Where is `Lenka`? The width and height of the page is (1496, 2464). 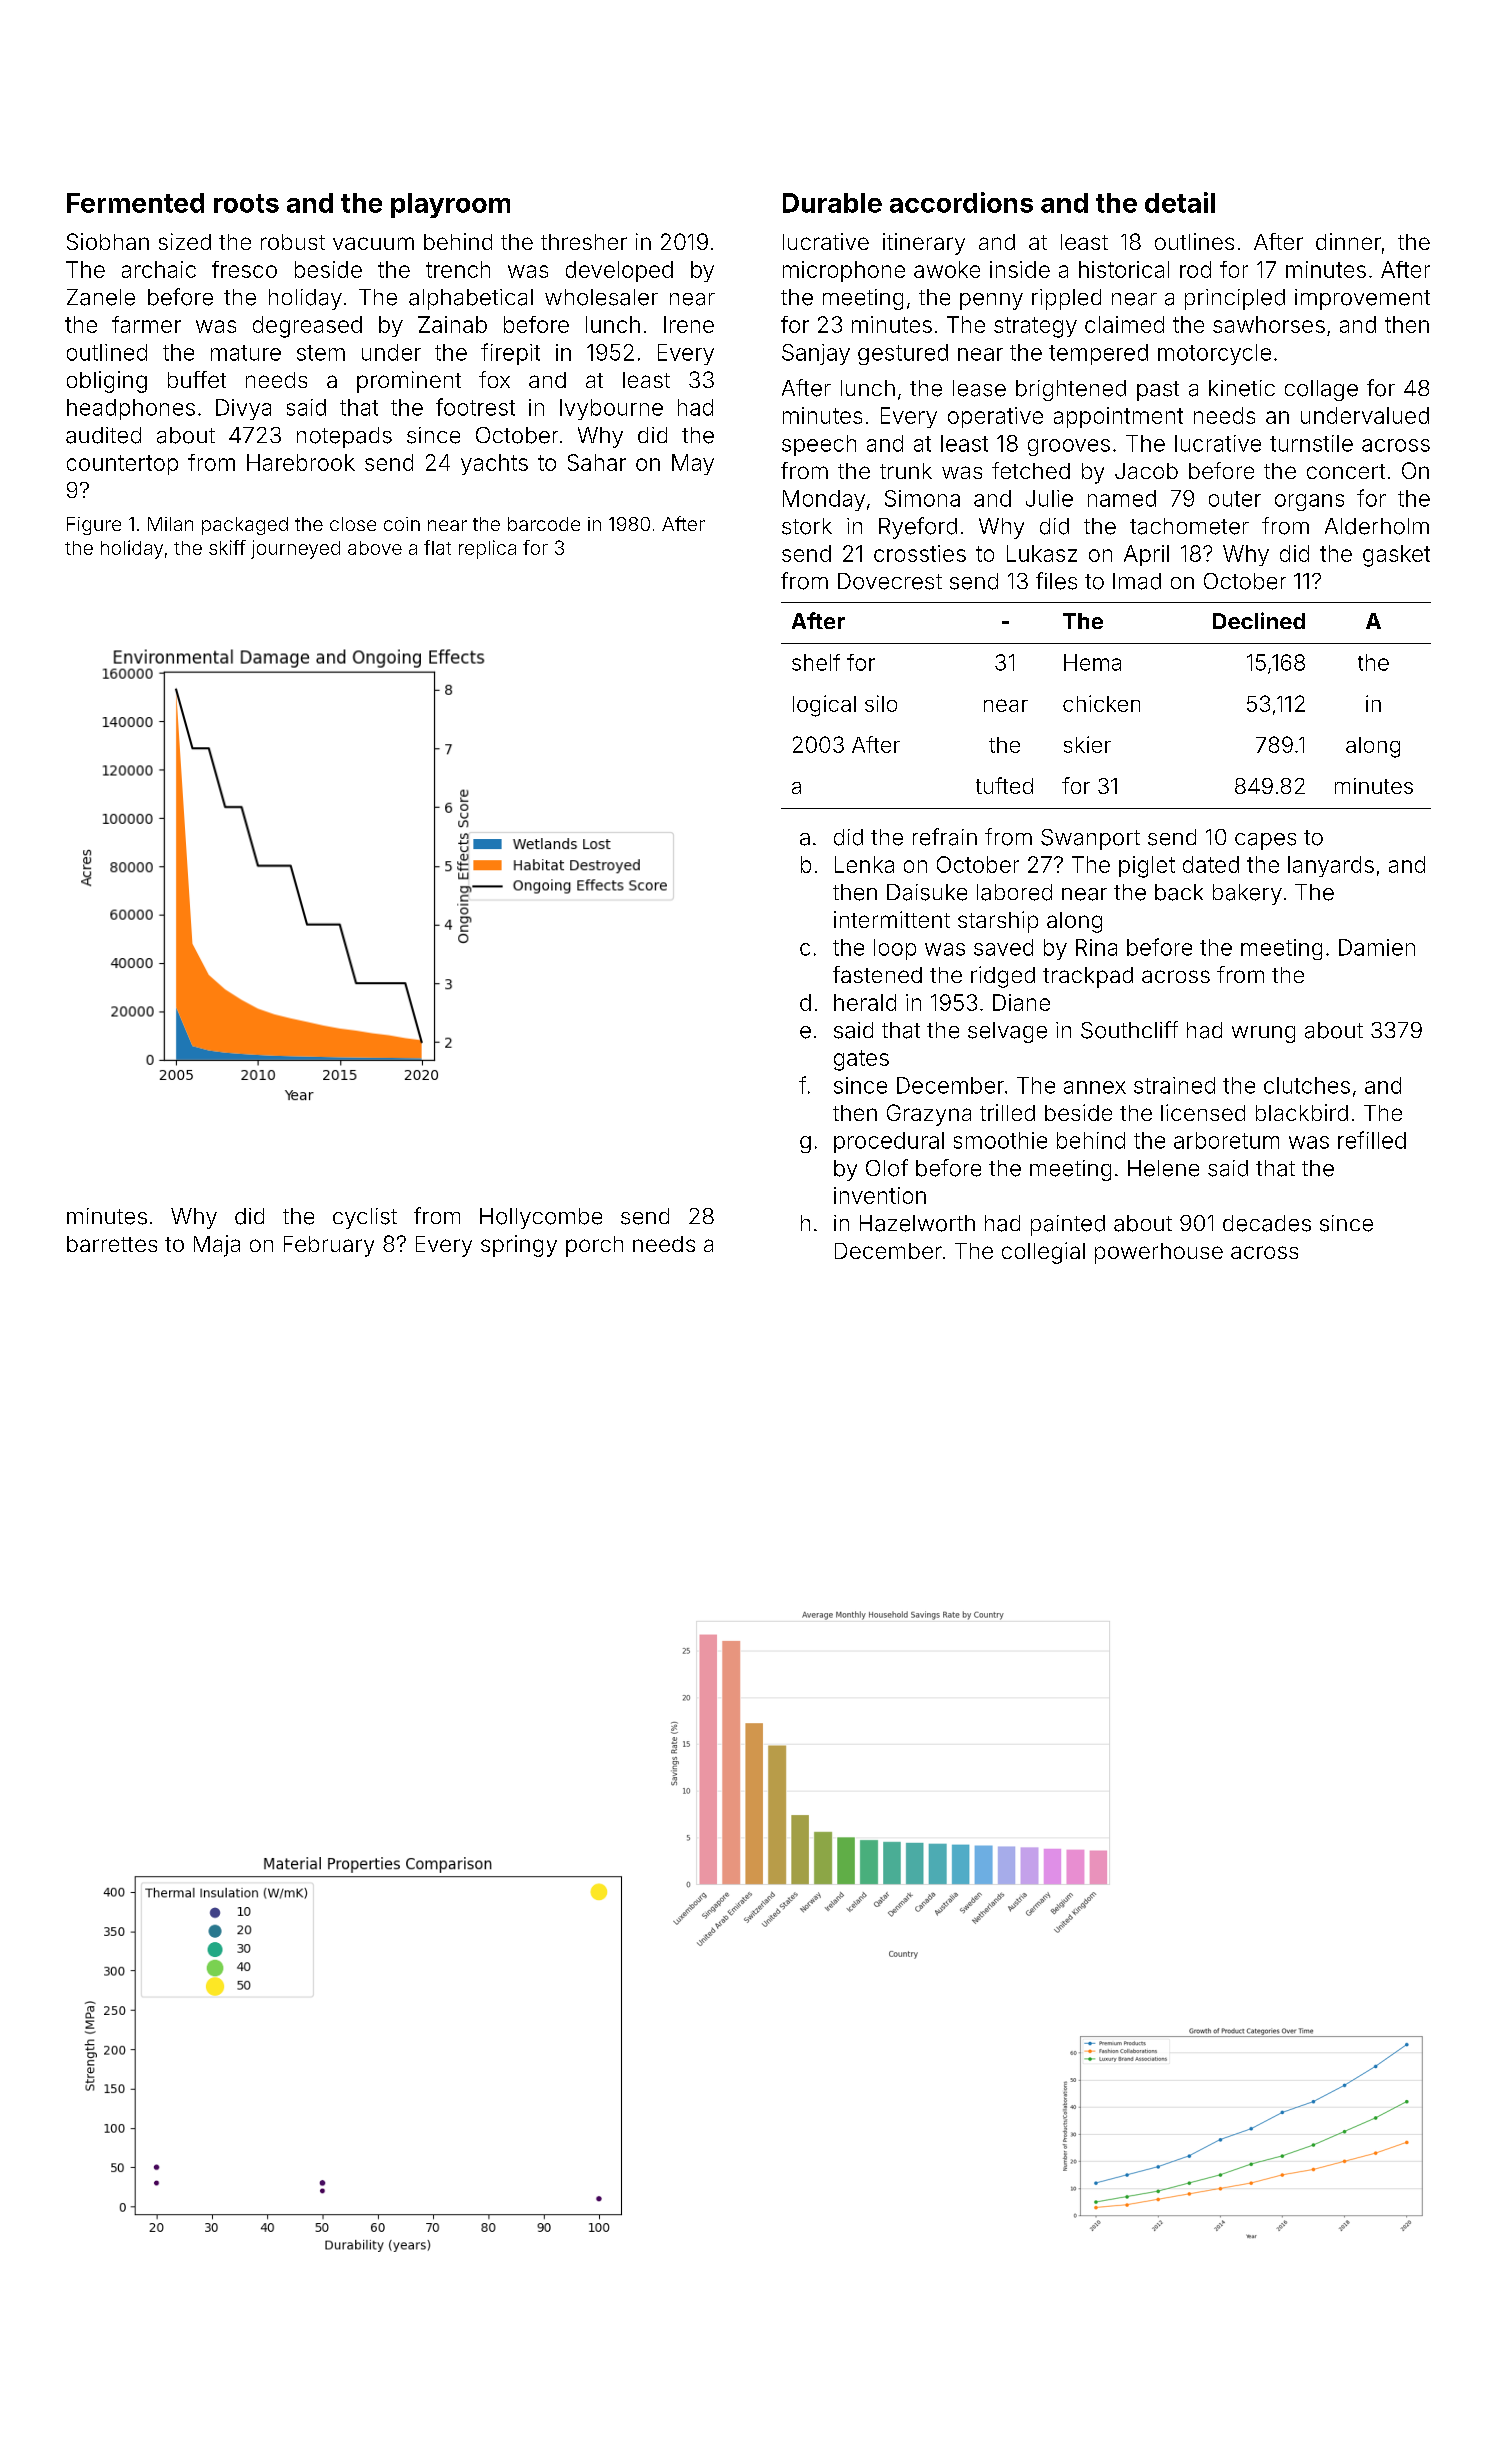 Lenka is located at coordinates (864, 864).
